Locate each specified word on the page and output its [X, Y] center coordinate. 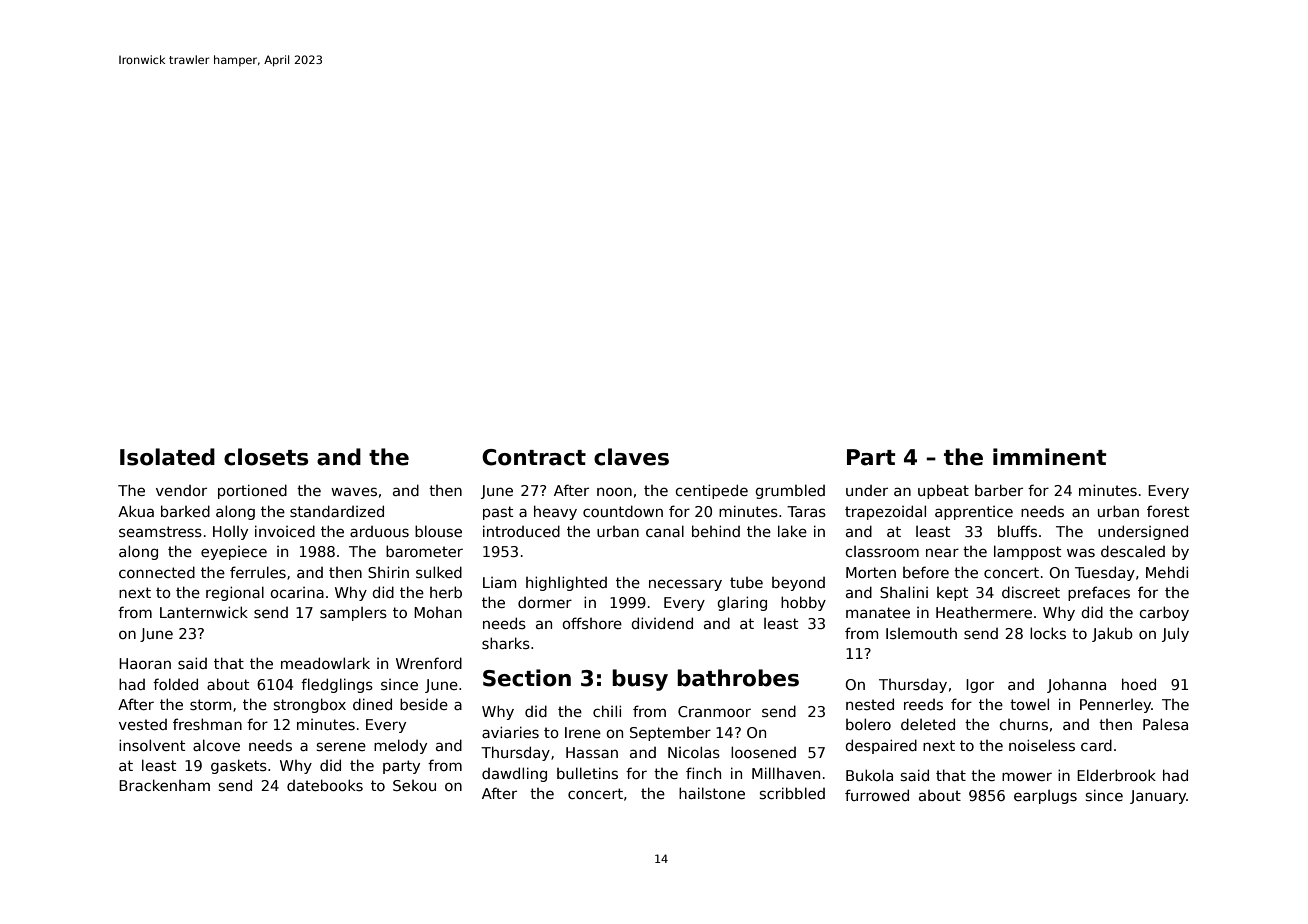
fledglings [337, 685]
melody [400, 746]
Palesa [1165, 724]
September [670, 734]
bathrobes [738, 678]
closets [266, 457]
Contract [534, 457]
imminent [1049, 457]
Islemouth [921, 633]
